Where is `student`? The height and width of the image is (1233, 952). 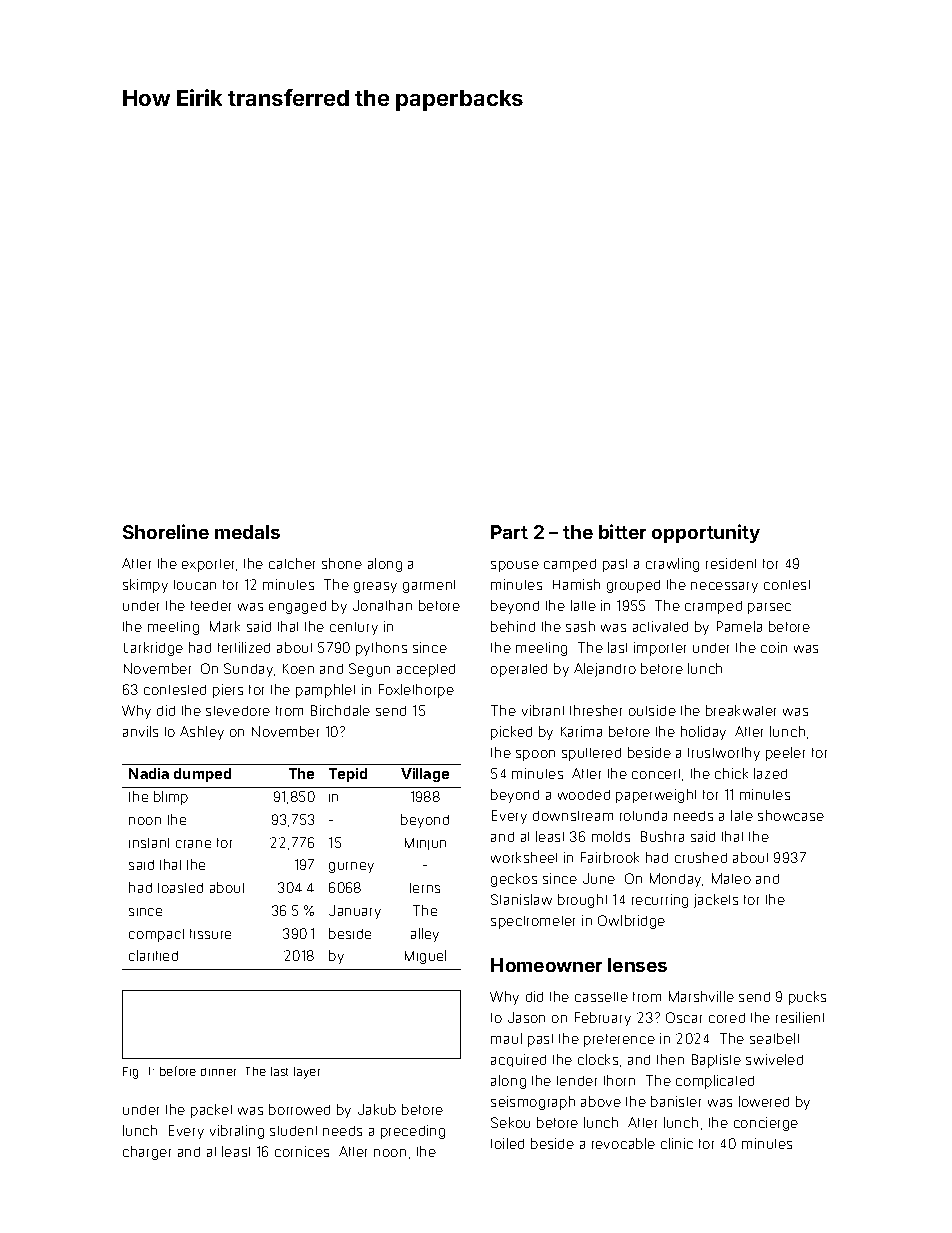
student is located at coordinates (293, 1131).
